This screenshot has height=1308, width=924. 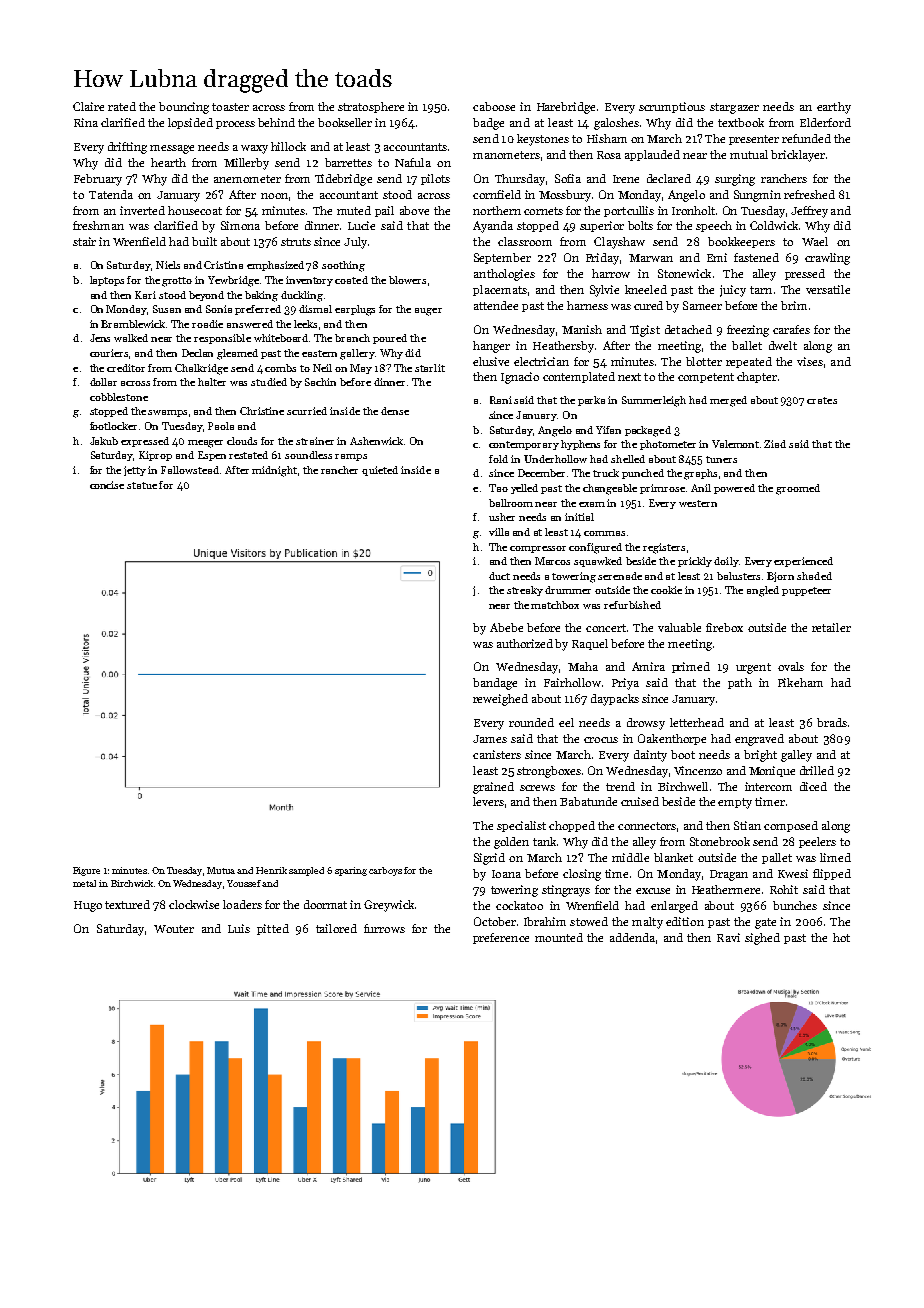 What do you see at coordinates (413, 162) in the screenshot?
I see `Nafula` at bounding box center [413, 162].
